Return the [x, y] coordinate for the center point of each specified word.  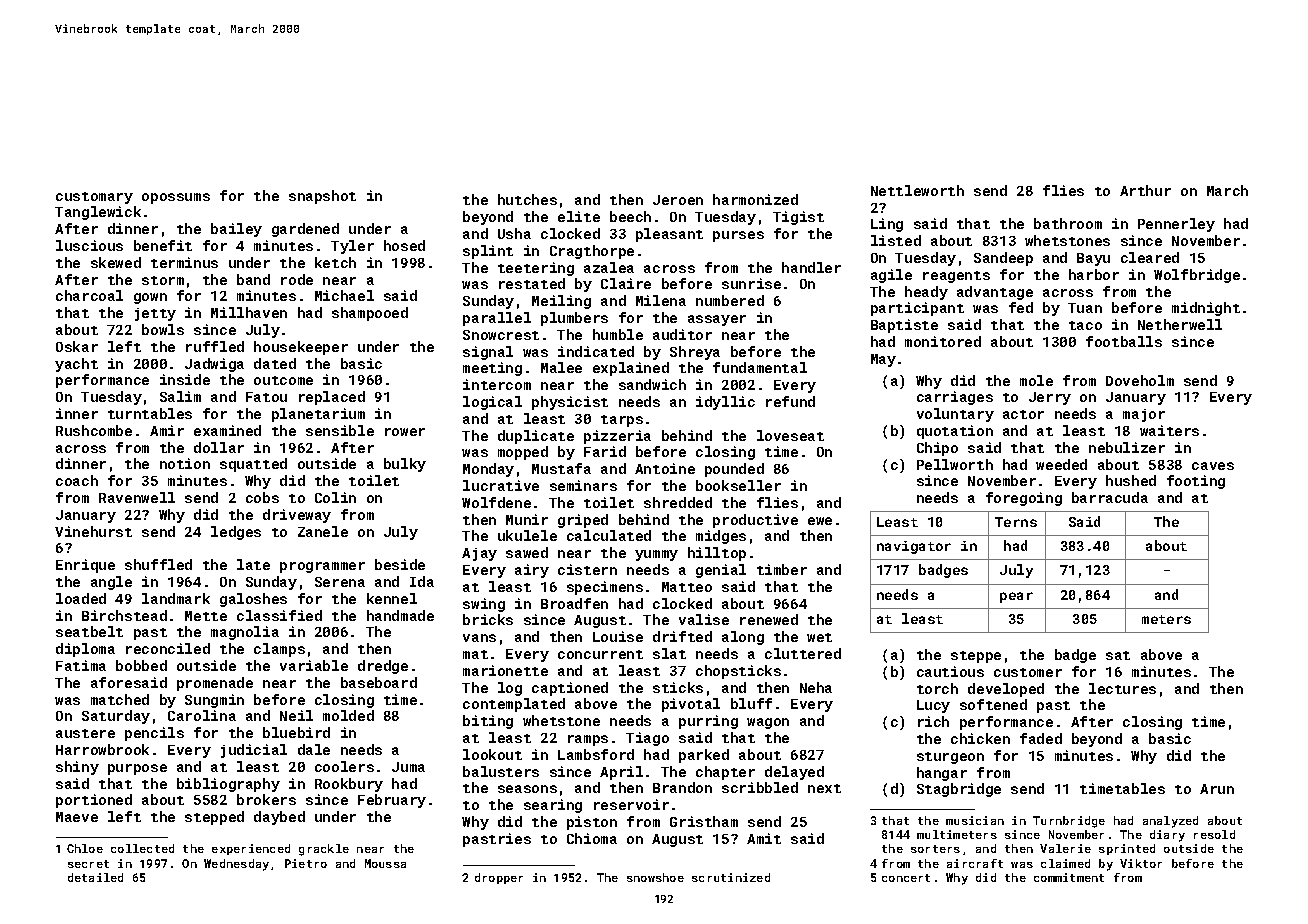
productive [755, 521]
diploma [85, 650]
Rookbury [349, 785]
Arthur [1145, 190]
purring [708, 722]
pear [1016, 597]
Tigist [798, 218]
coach [77, 480]
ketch [335, 262]
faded [1041, 738]
